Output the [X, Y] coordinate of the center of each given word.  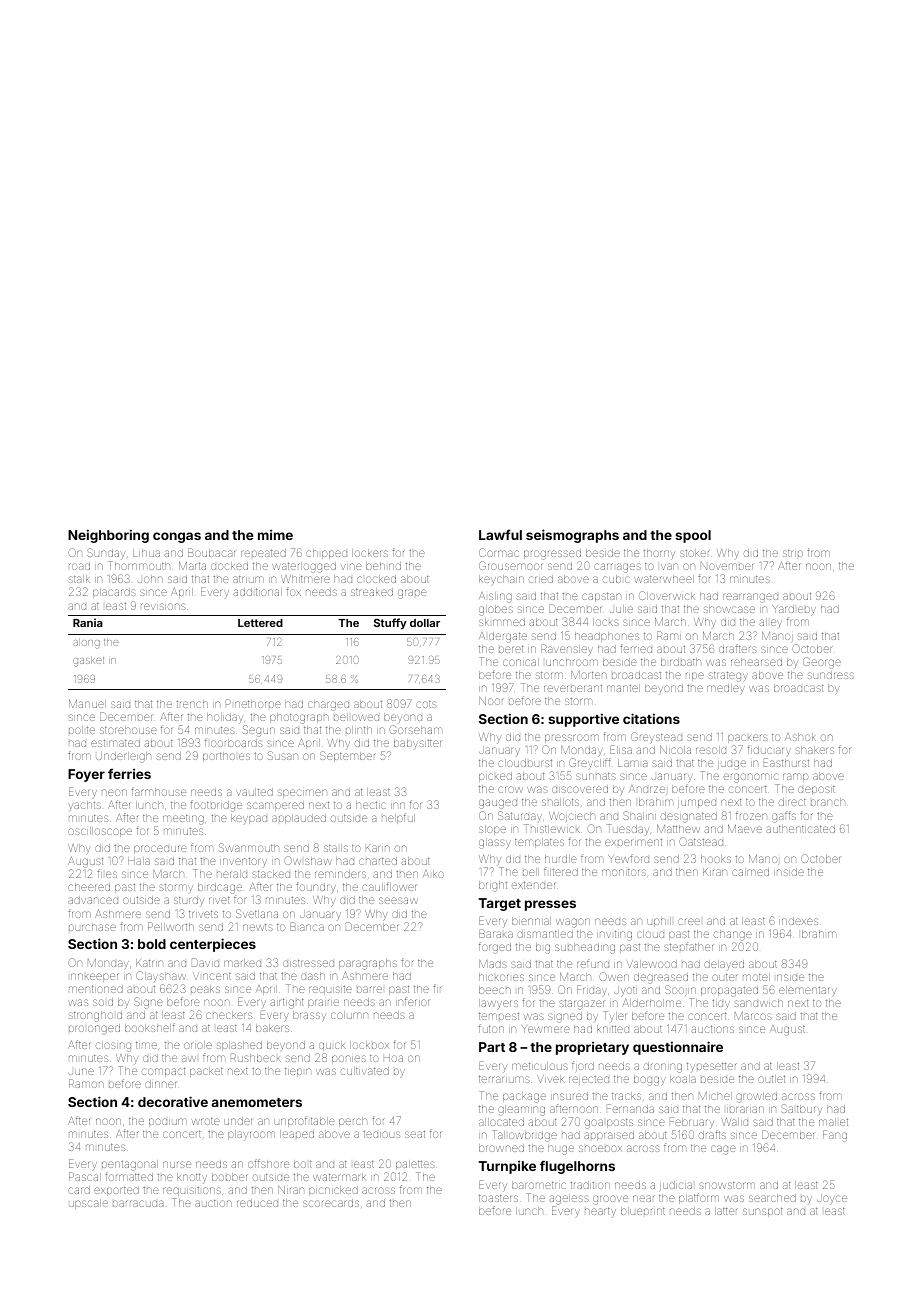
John [150, 579]
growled [756, 1097]
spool [693, 536]
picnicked [333, 1191]
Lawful [500, 534]
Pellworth [171, 926]
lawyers [498, 1004]
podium [168, 1122]
